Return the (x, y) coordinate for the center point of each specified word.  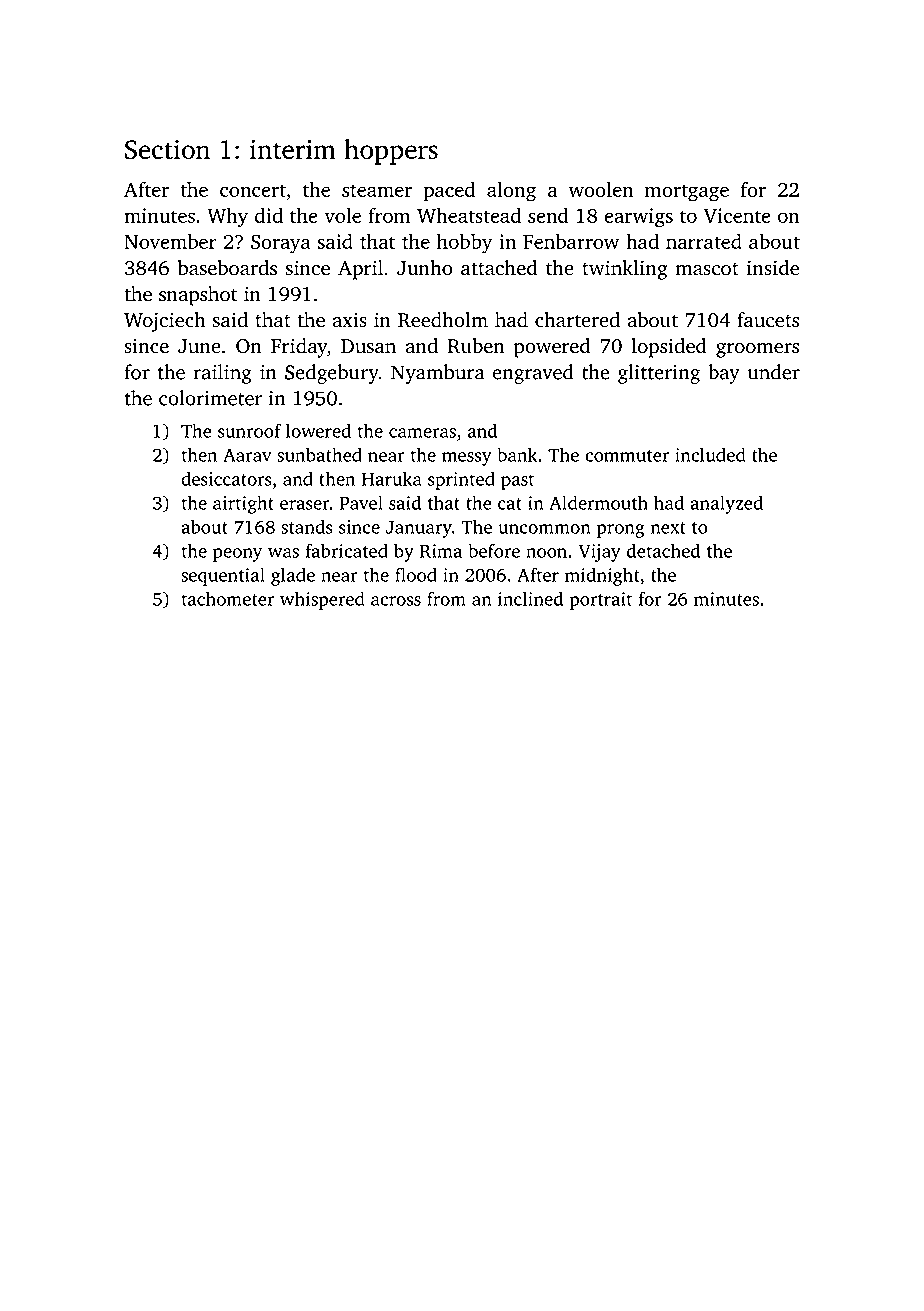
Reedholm (443, 320)
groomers (757, 350)
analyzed (726, 504)
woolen (601, 189)
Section (167, 149)
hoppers (391, 152)
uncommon (544, 529)
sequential (223, 576)
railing (222, 374)
